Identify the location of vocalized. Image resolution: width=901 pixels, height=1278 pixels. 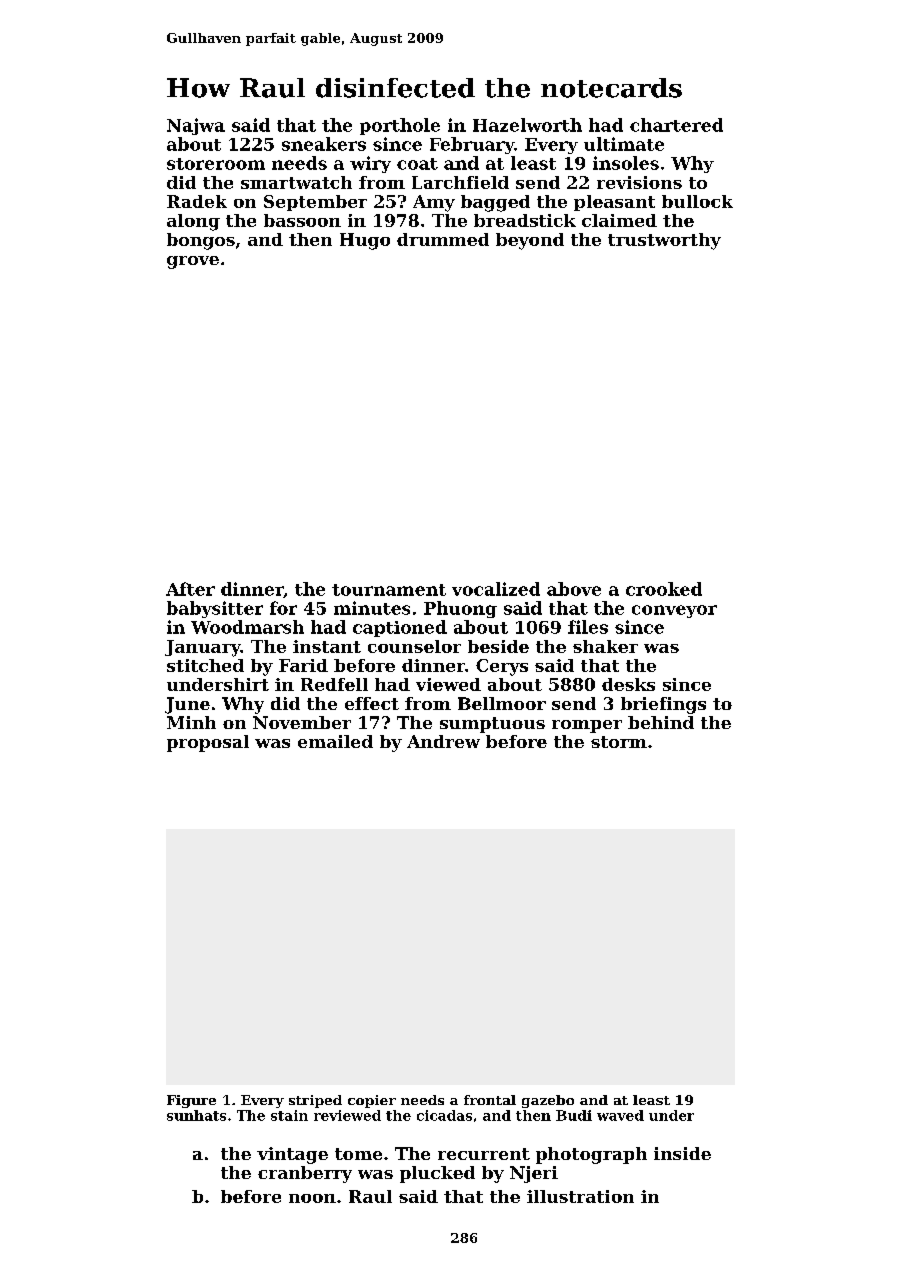
(496, 589).
